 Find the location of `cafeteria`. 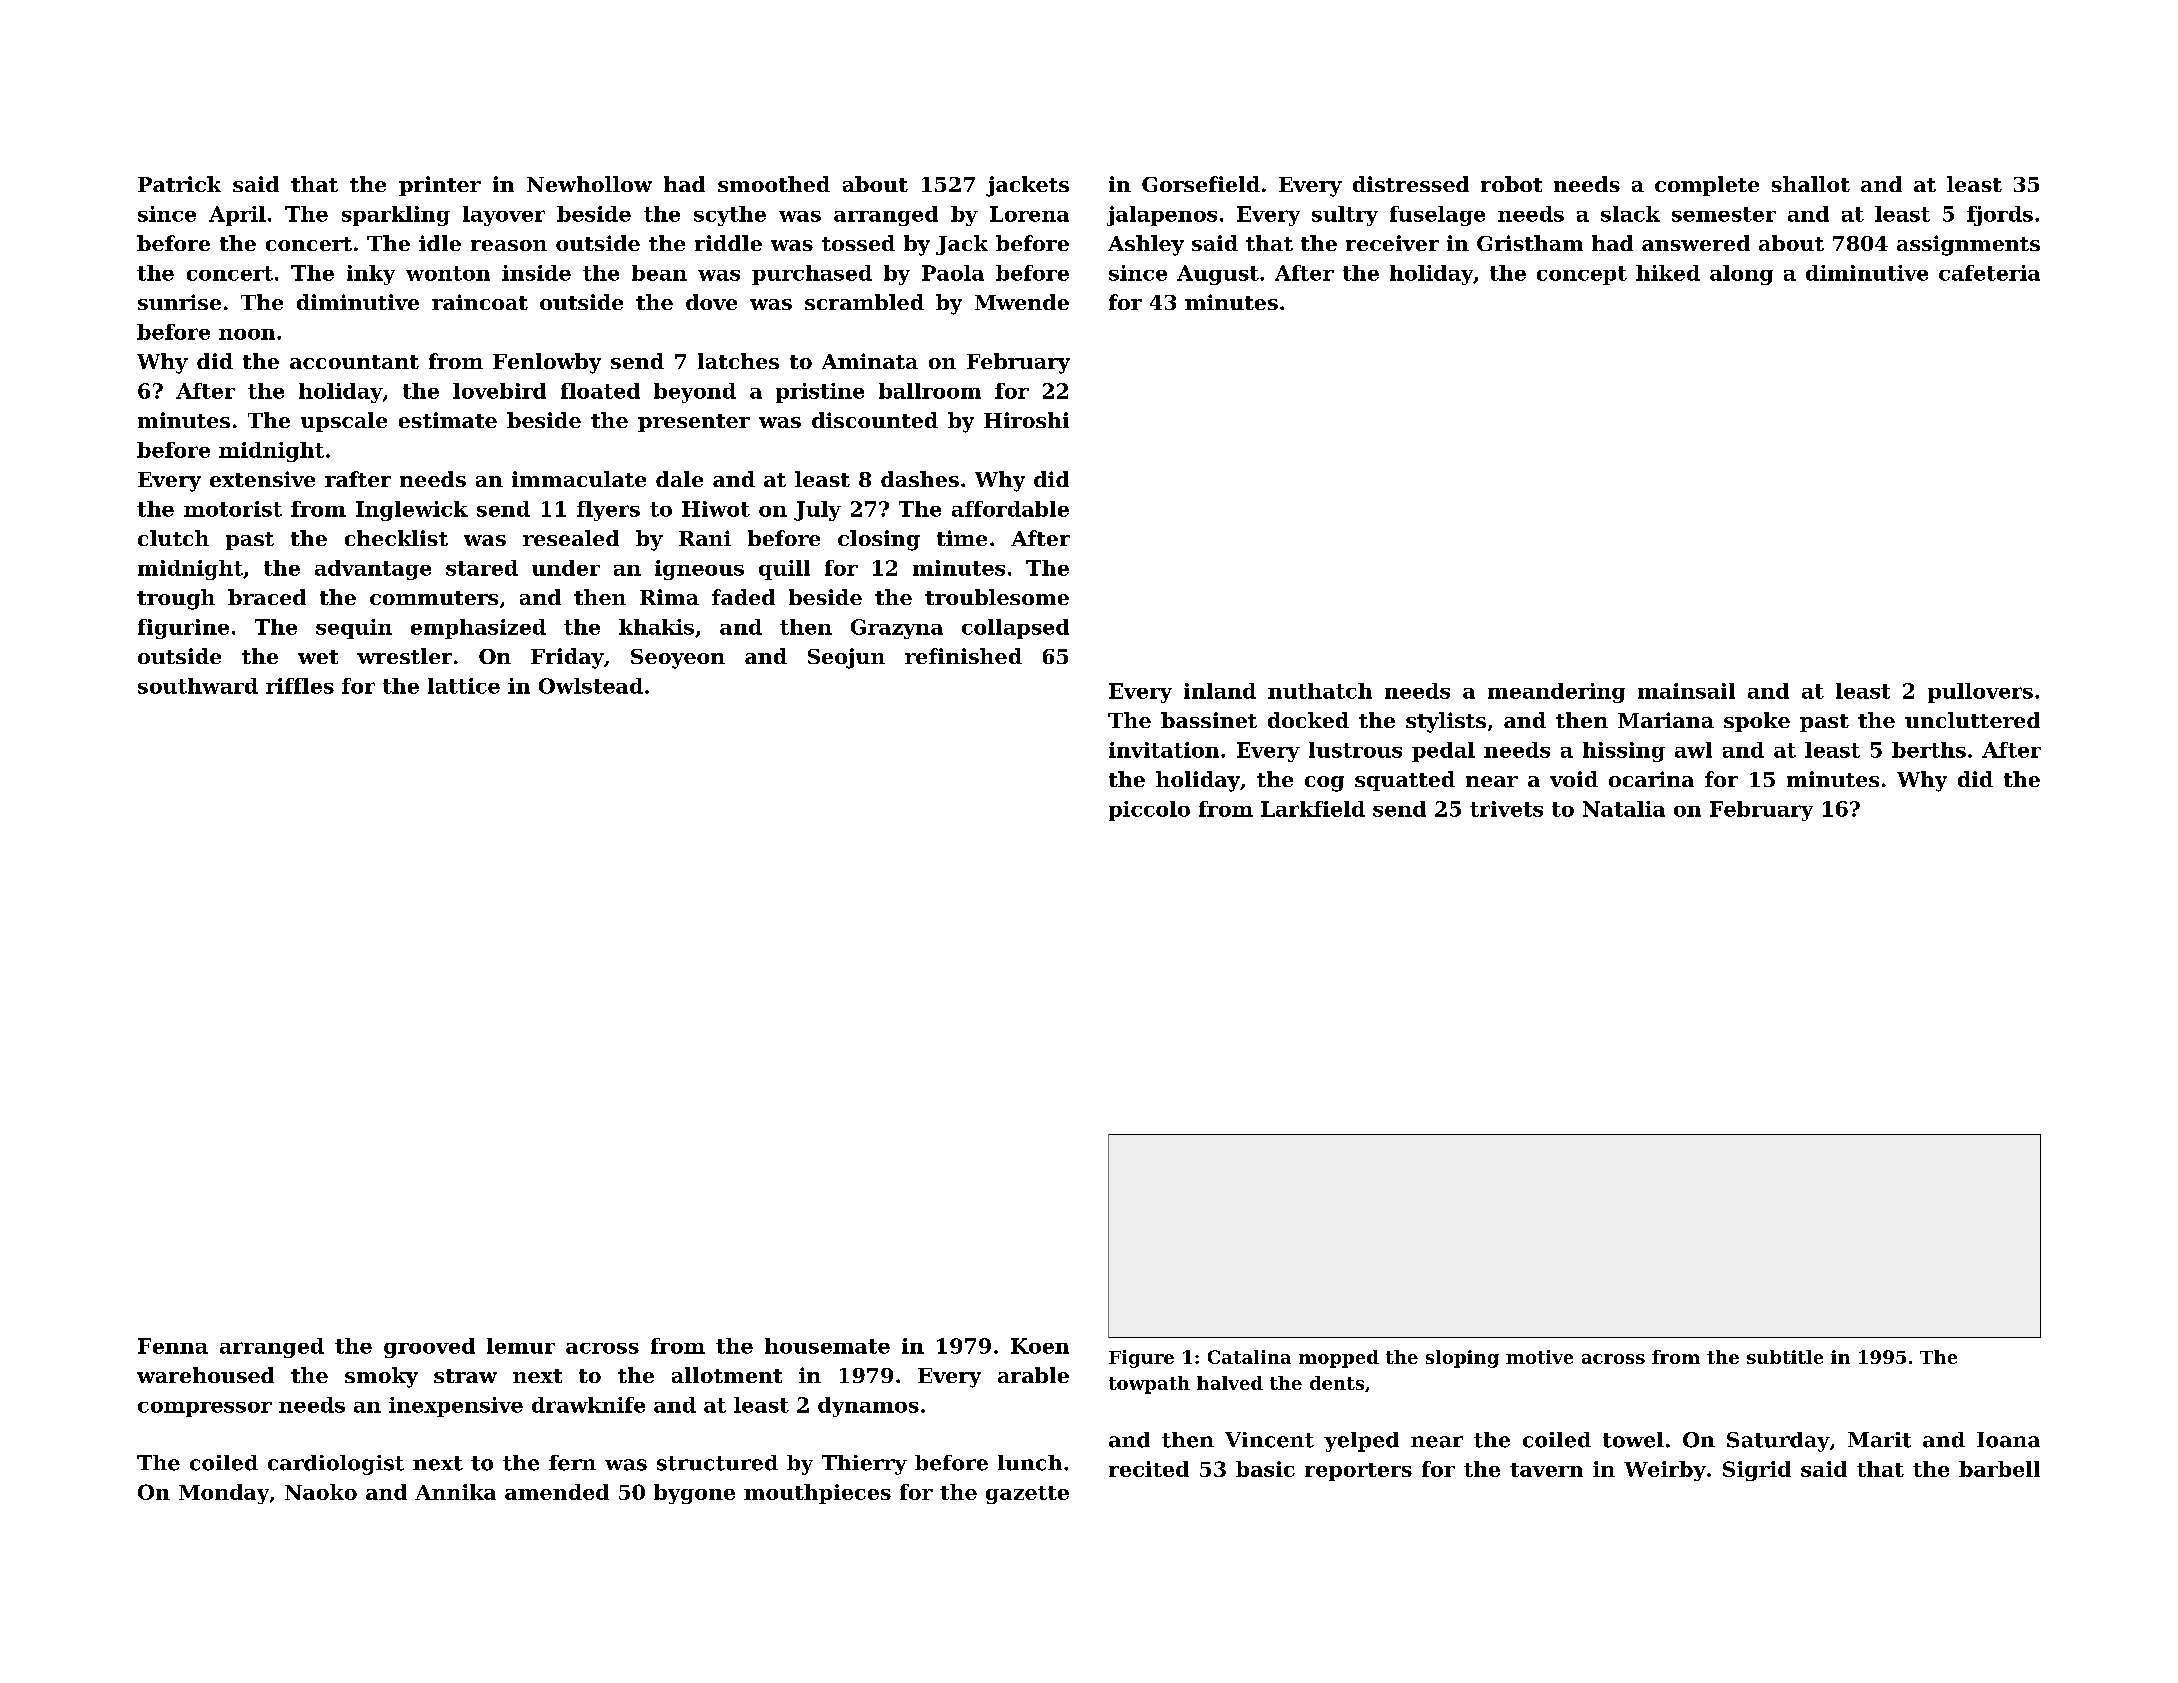

cafeteria is located at coordinates (1989, 273).
